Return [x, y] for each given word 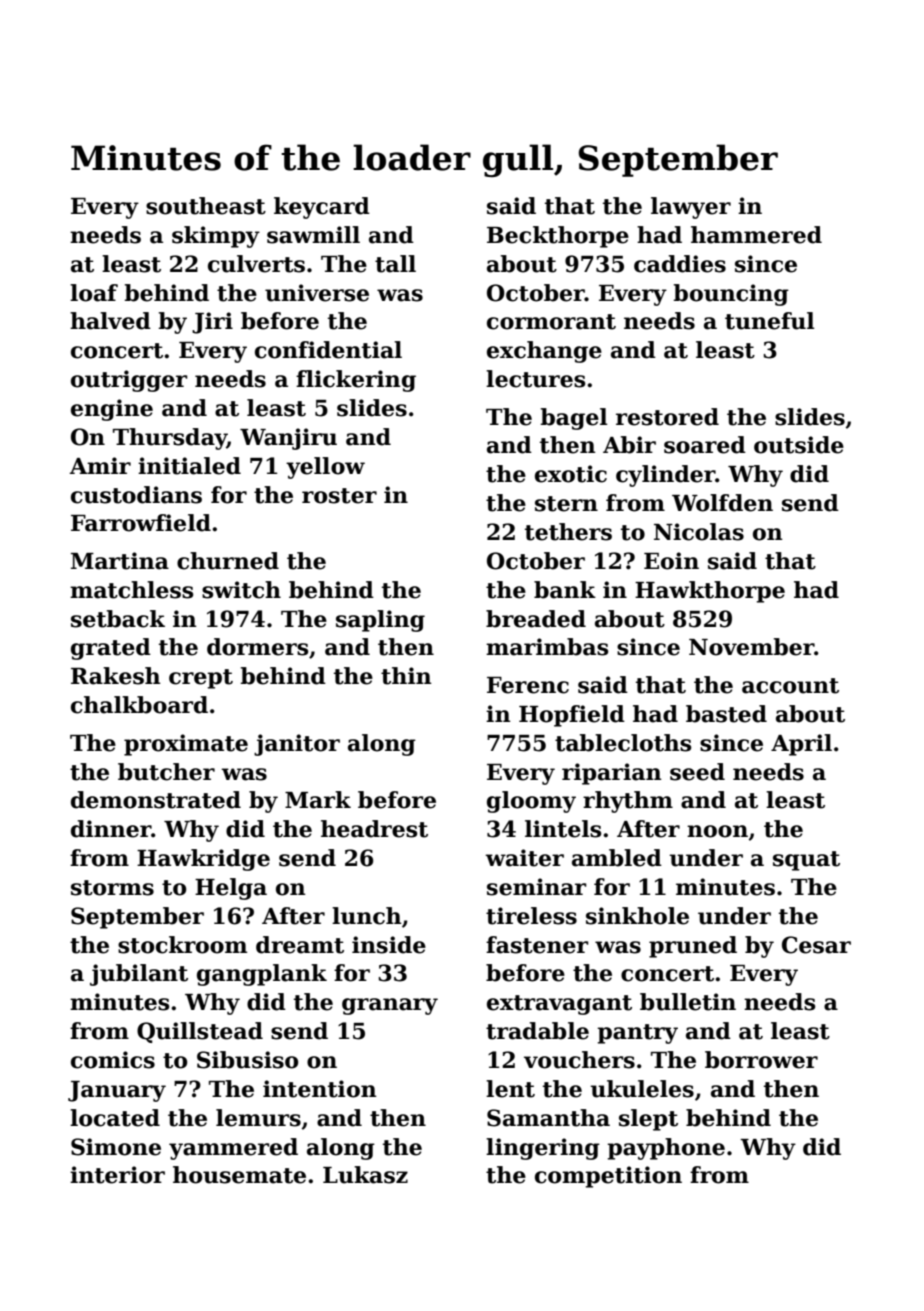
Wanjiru [288, 439]
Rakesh [116, 676]
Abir [629, 445]
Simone [116, 1147]
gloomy [531, 802]
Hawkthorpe [710, 592]
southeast [206, 206]
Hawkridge [203, 860]
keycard [322, 208]
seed [697, 772]
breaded [536, 619]
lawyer [691, 208]
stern [566, 504]
